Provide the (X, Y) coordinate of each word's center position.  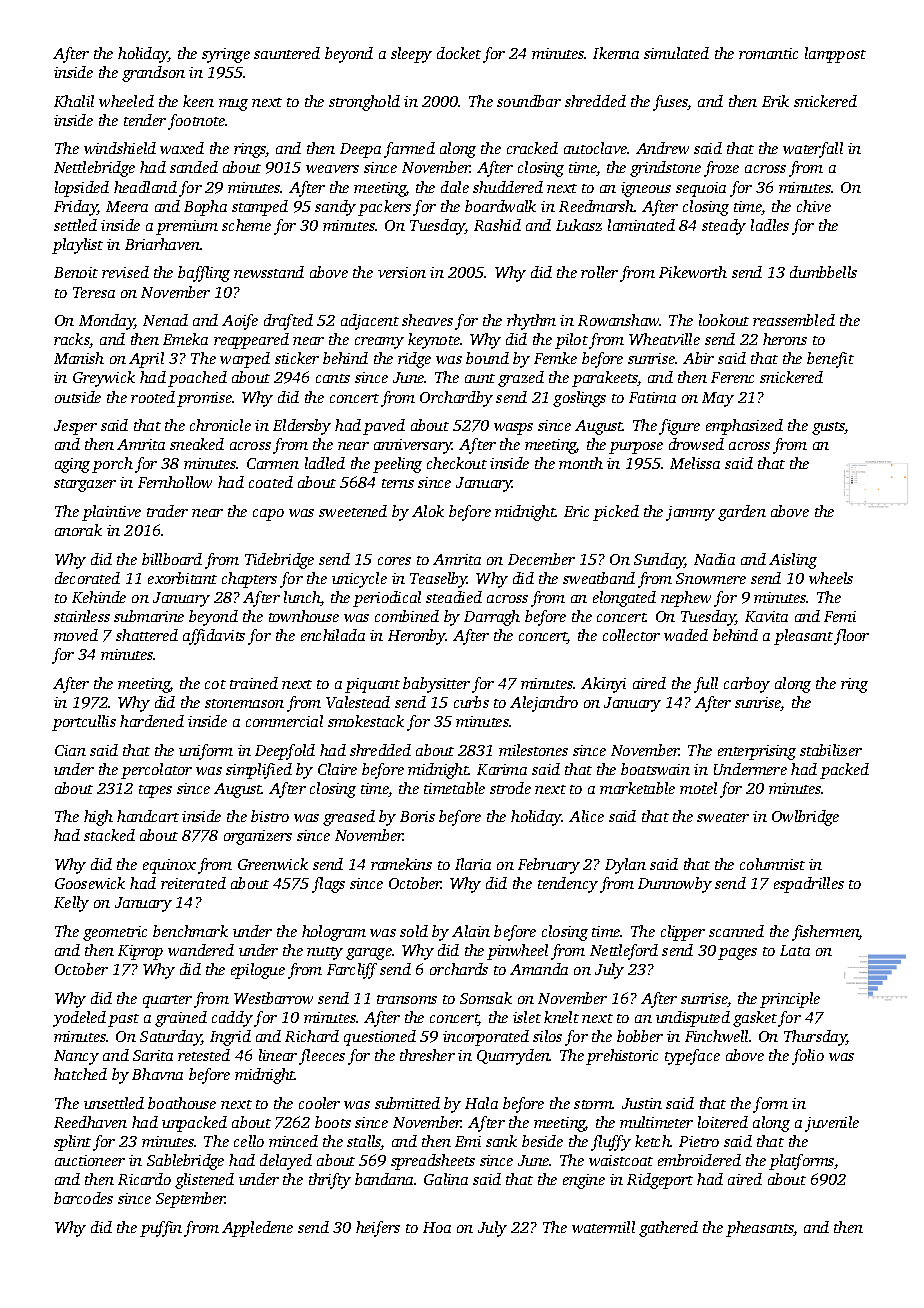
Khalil (74, 101)
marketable (637, 788)
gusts (828, 428)
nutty (325, 953)
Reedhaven (90, 1122)
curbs (471, 702)
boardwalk (500, 206)
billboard (172, 559)
